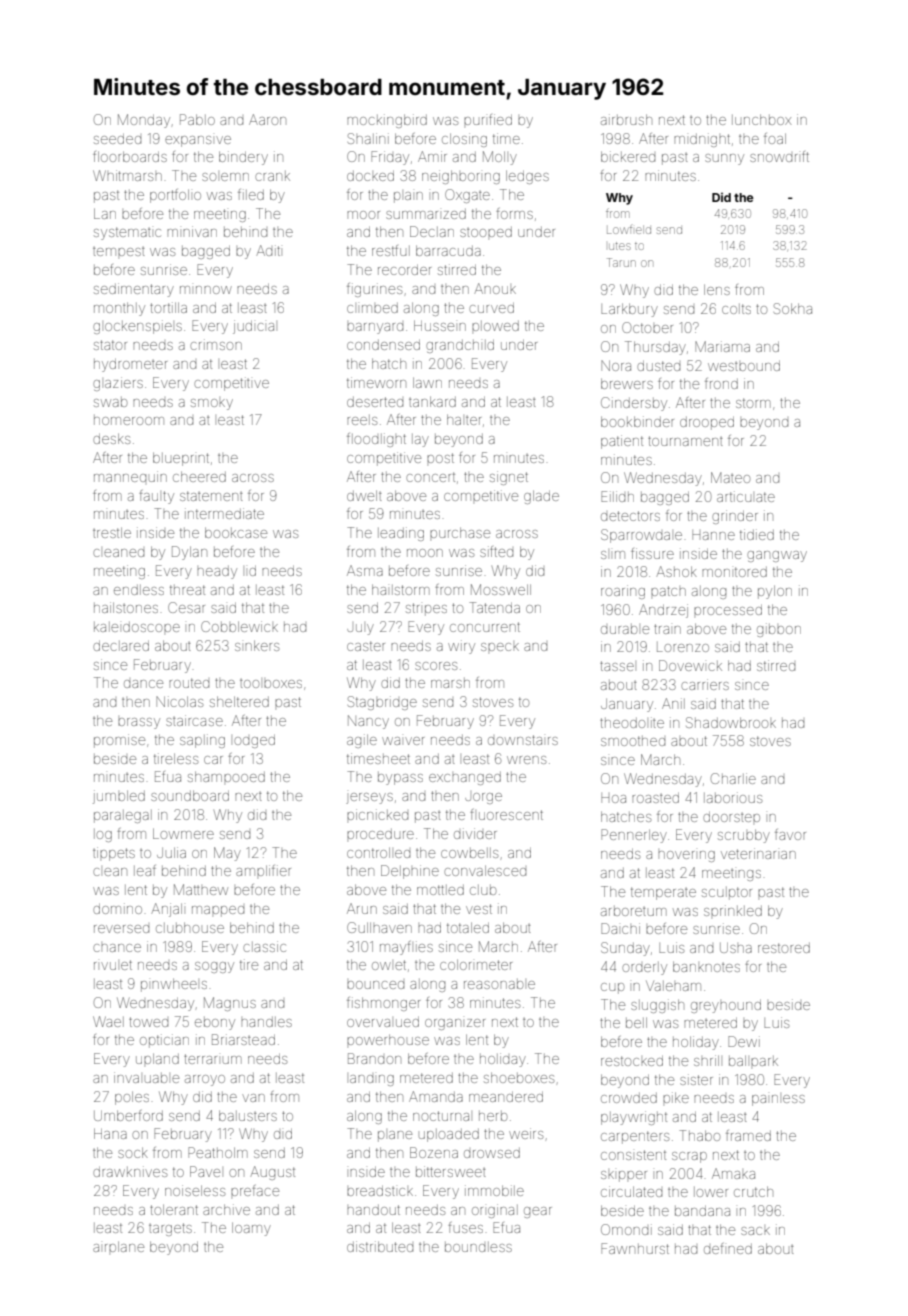  Describe the element at coordinates (197, 119) in the screenshot. I see `Pablo` at that location.
